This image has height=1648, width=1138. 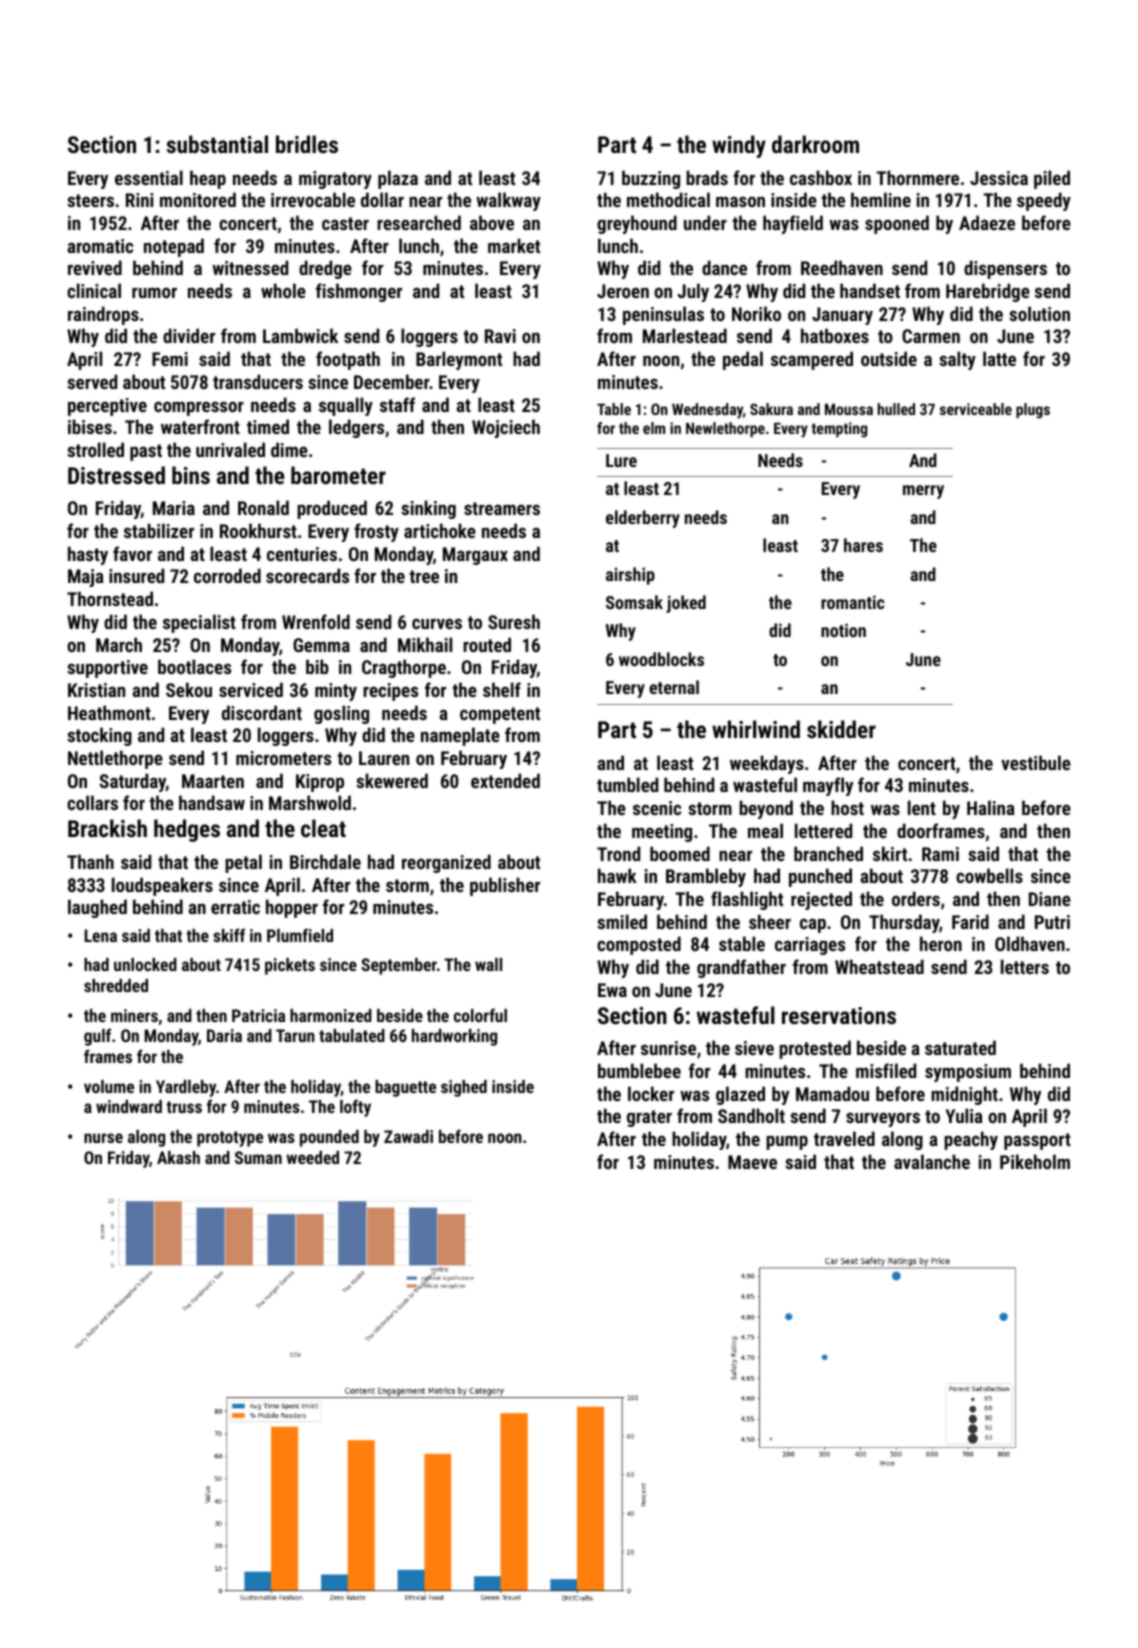 I want to click on darkroom, so click(x=815, y=144).
